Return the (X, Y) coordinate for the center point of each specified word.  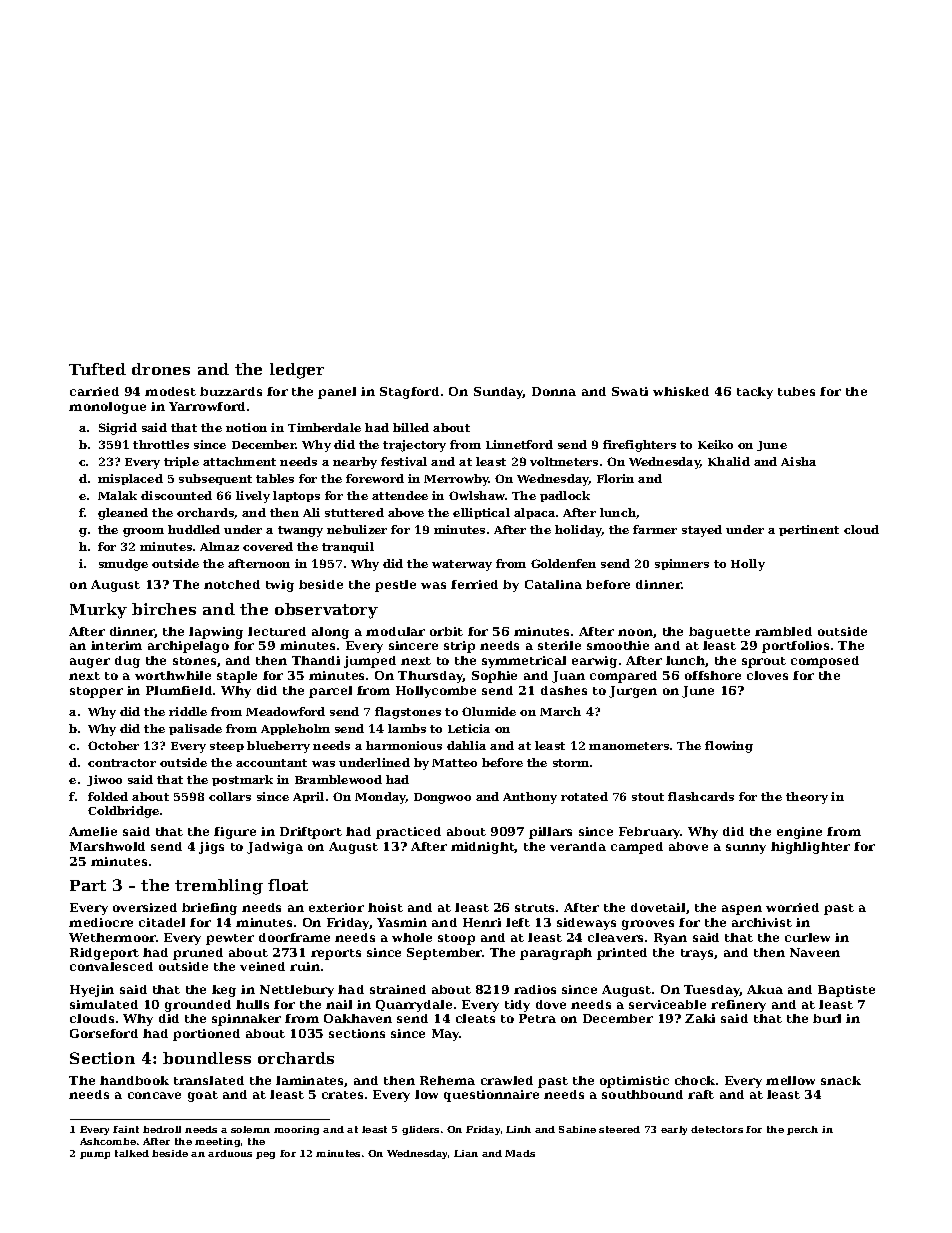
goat (203, 1096)
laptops (296, 496)
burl (827, 1018)
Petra (537, 1018)
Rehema (447, 1080)
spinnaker (246, 1020)
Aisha (798, 461)
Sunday (499, 393)
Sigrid (118, 429)
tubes (796, 391)
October (113, 745)
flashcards (701, 796)
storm (571, 763)
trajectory (414, 446)
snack (841, 1080)
